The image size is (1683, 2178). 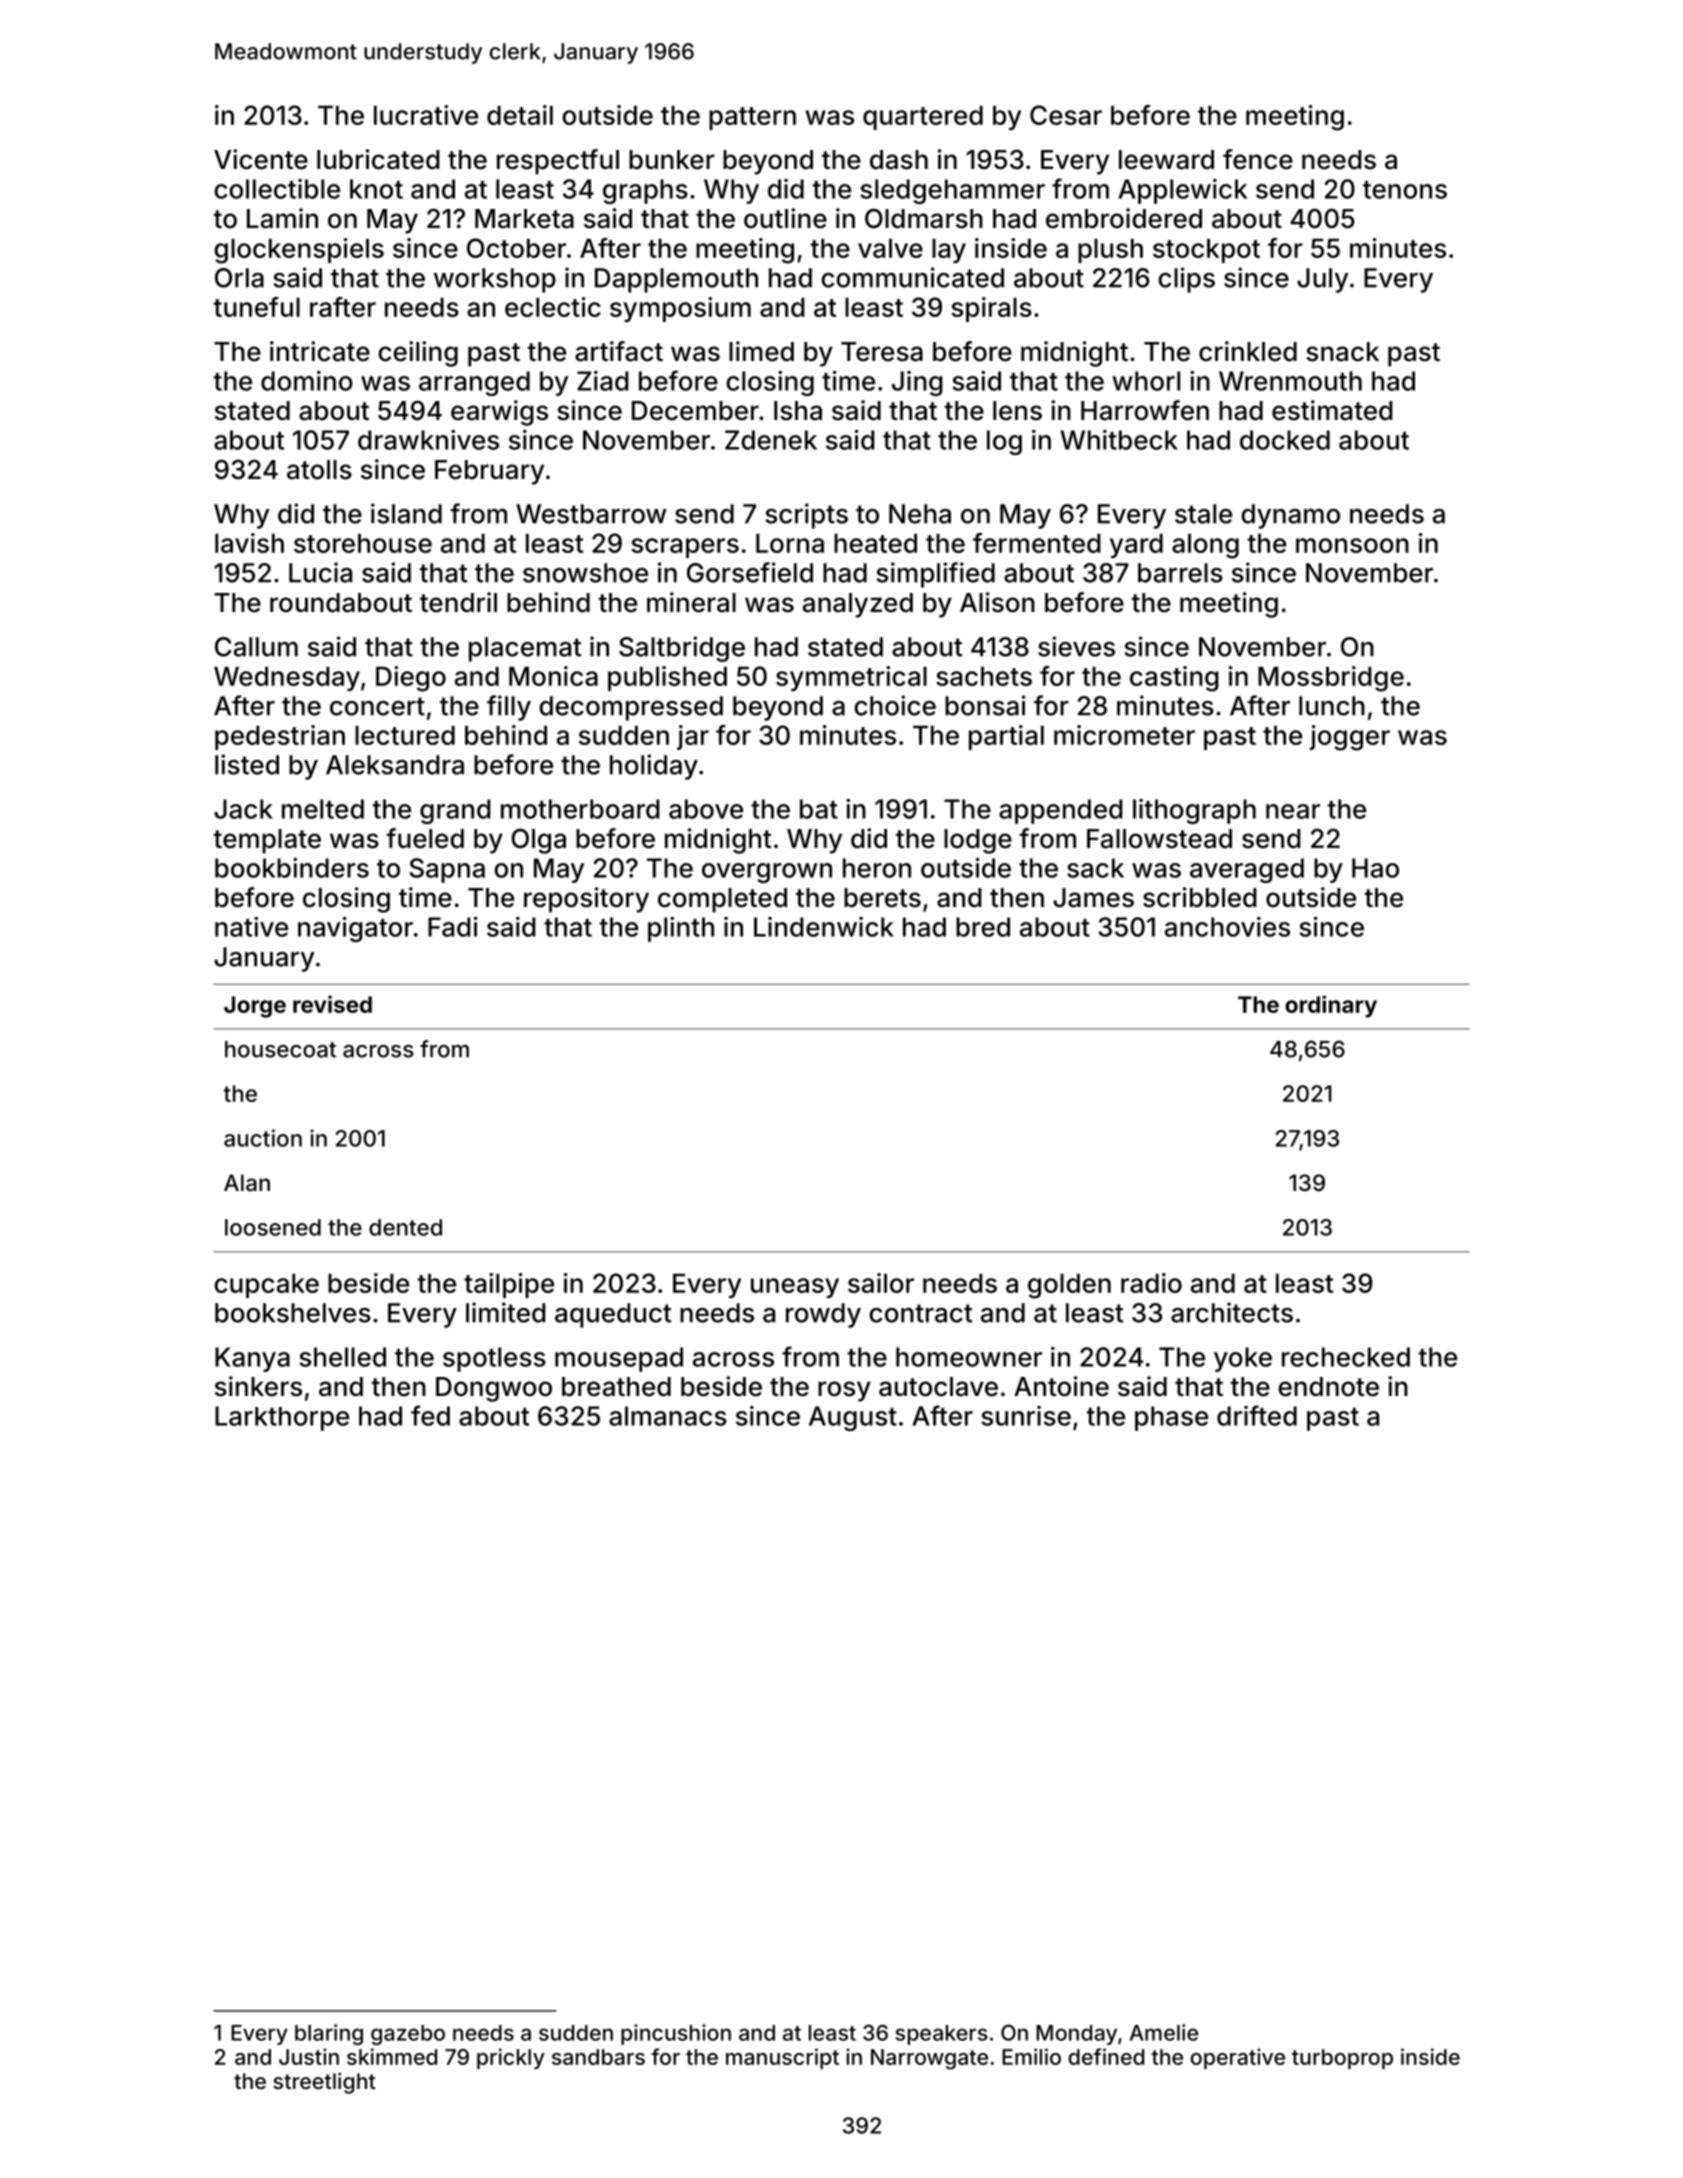 What do you see at coordinates (1031, 2056) in the page?
I see `Emilio` at bounding box center [1031, 2056].
